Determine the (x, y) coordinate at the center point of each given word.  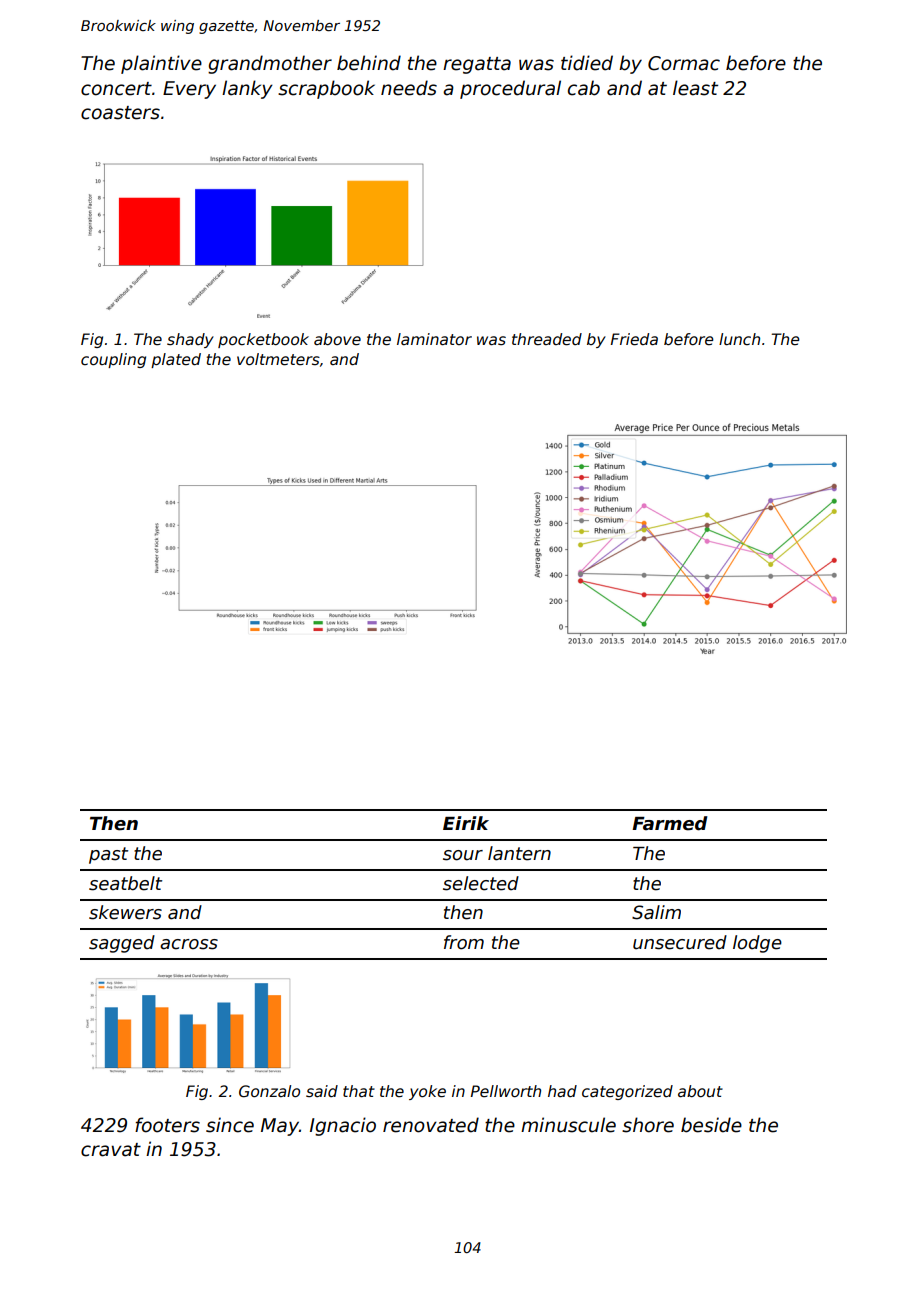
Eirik (466, 823)
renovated (431, 1125)
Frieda (634, 339)
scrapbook (326, 89)
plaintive (161, 64)
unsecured (680, 942)
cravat (111, 1150)
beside (711, 1125)
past (108, 855)
